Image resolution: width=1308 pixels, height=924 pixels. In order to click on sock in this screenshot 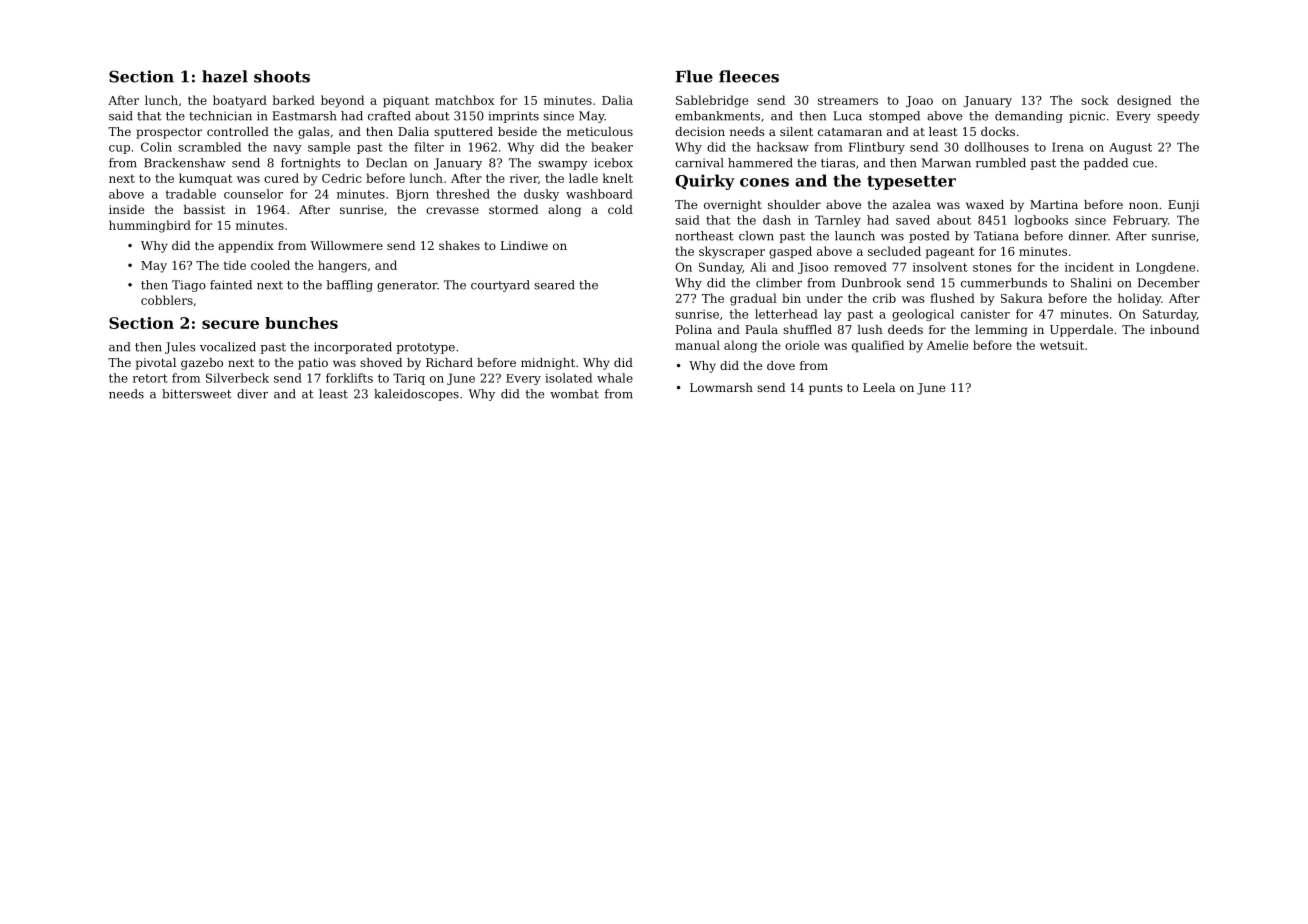, I will do `click(1095, 100)`.
